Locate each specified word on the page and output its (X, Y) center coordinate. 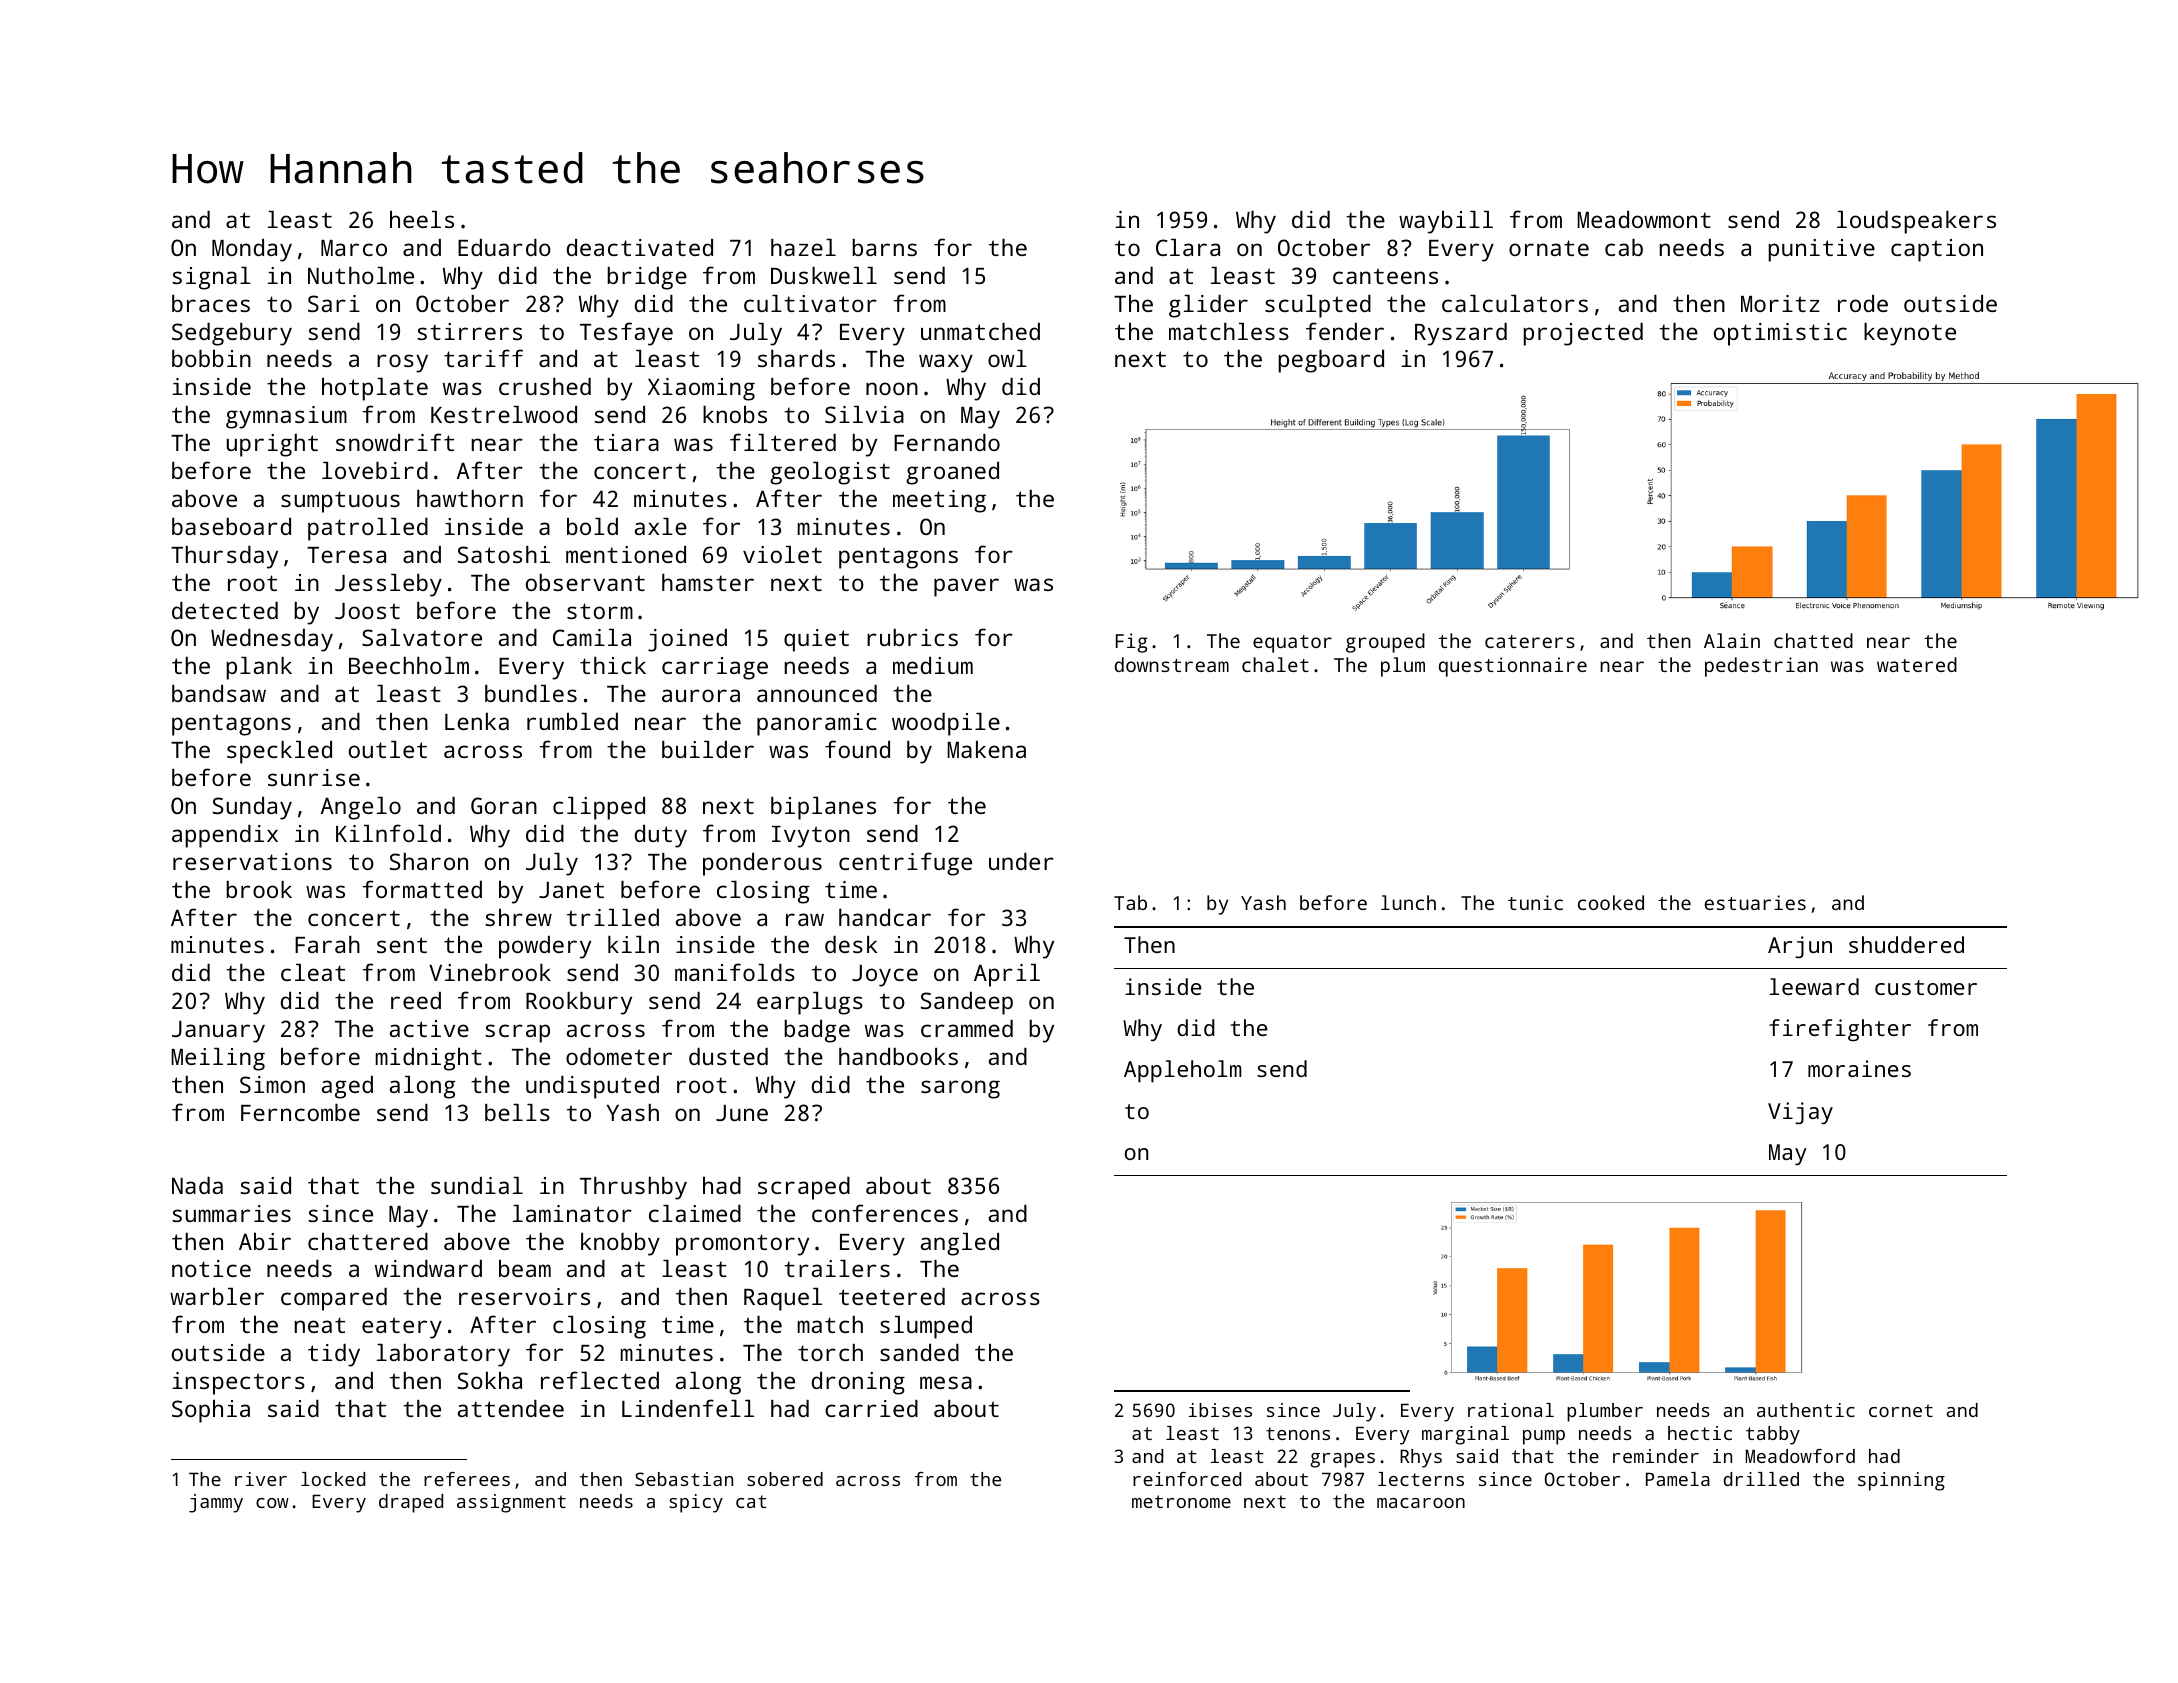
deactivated (640, 247)
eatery (402, 1328)
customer (1926, 987)
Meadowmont (1644, 219)
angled (960, 1244)
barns (884, 247)
